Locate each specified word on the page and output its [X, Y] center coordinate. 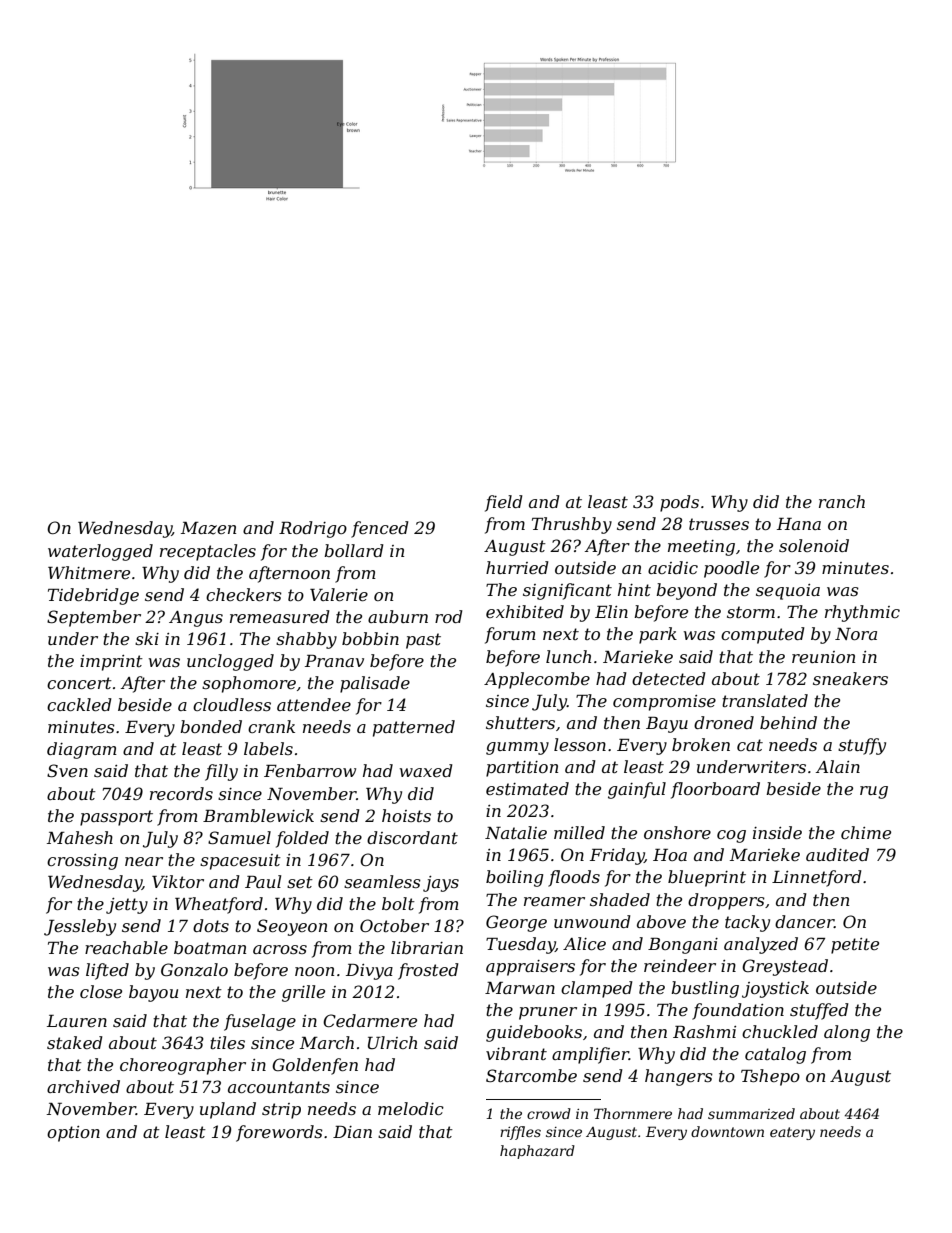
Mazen [208, 528]
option [73, 1134]
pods [679, 503]
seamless [382, 881]
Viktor [178, 881]
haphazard [537, 1152]
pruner [548, 1013]
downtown [727, 1131]
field [504, 503]
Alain [838, 766]
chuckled [780, 1031]
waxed [426, 770]
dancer [804, 921]
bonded [211, 726]
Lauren [77, 1021]
